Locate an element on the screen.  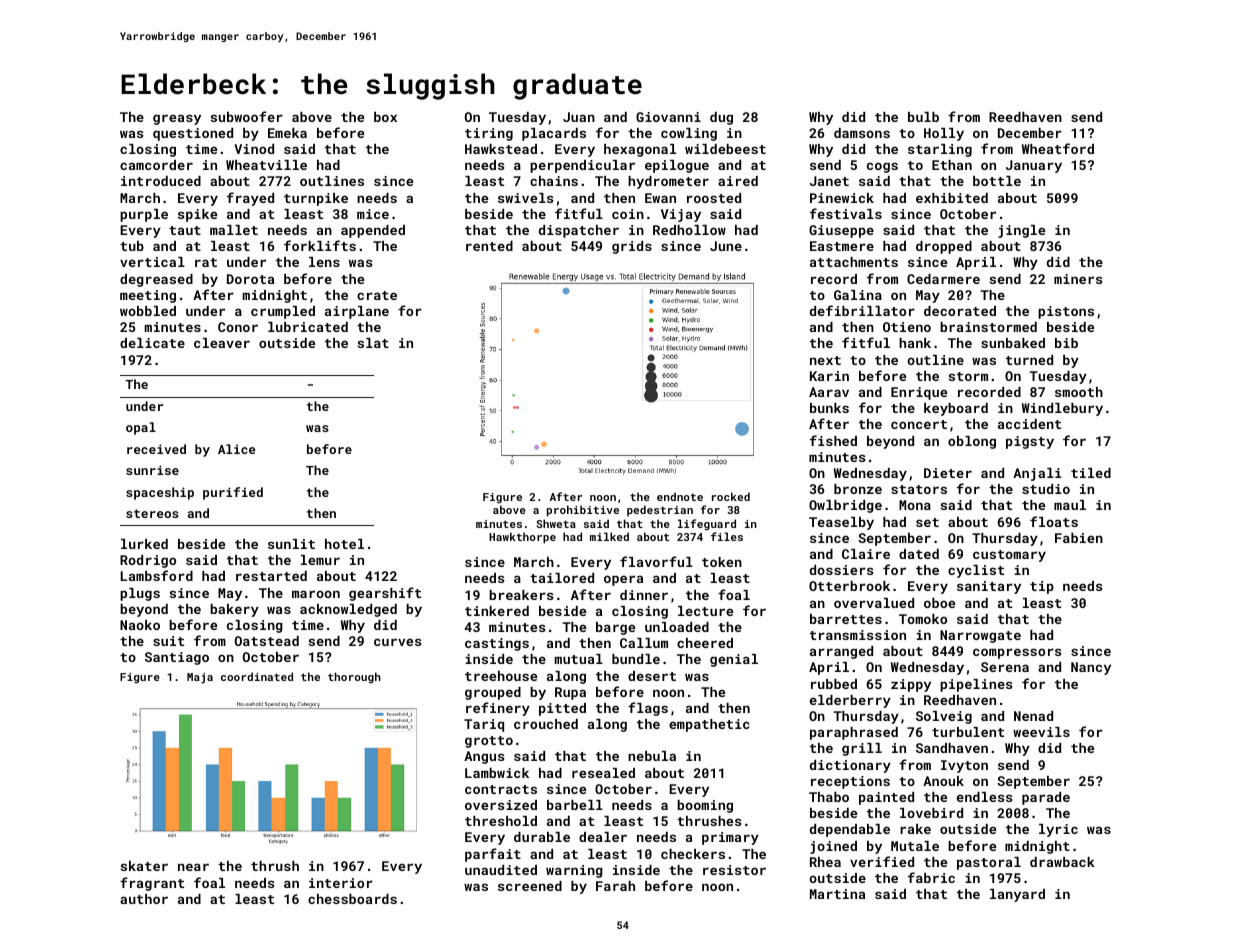
tinkered is located at coordinates (497, 611).
